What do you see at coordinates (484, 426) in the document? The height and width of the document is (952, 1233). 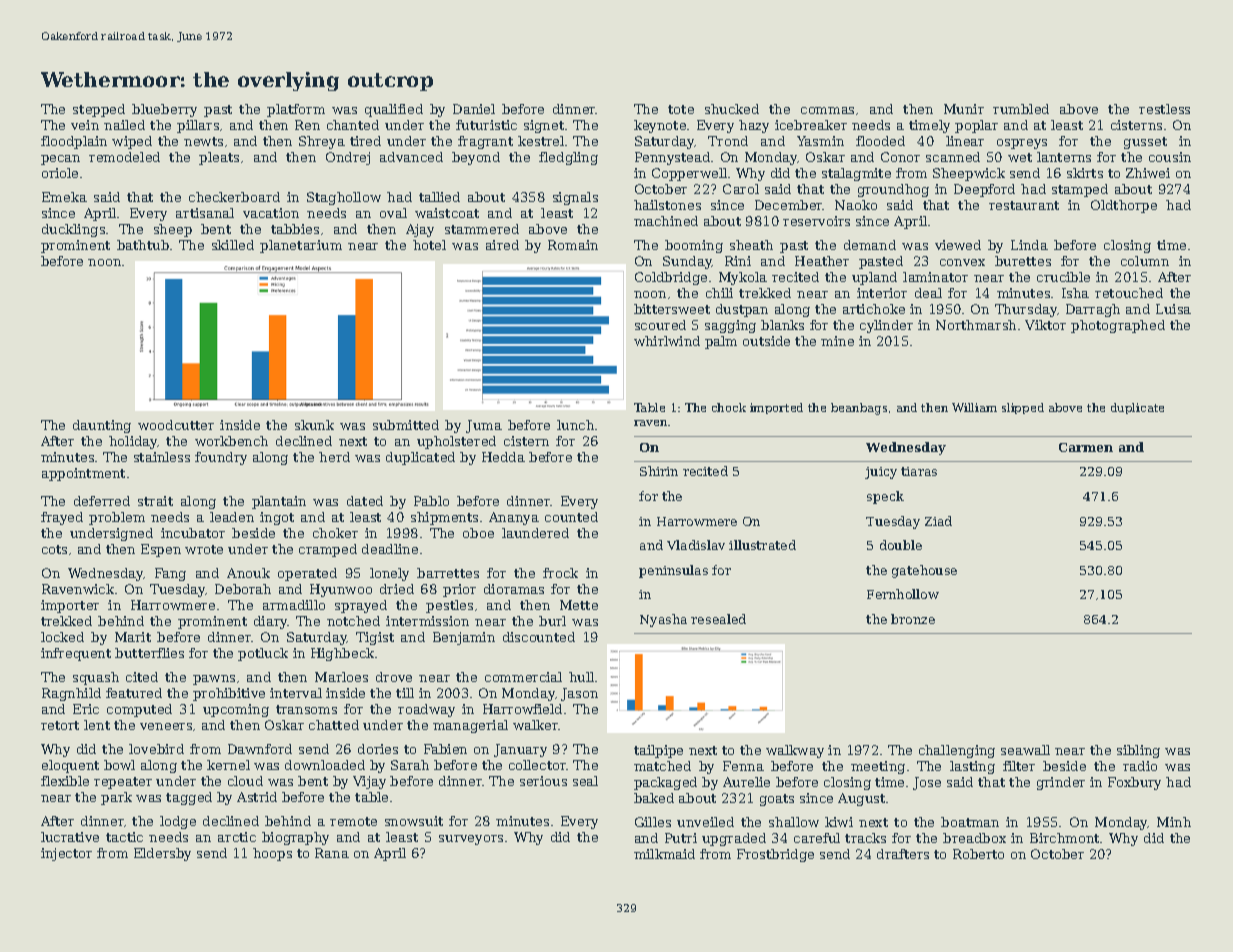 I see `Juma` at bounding box center [484, 426].
